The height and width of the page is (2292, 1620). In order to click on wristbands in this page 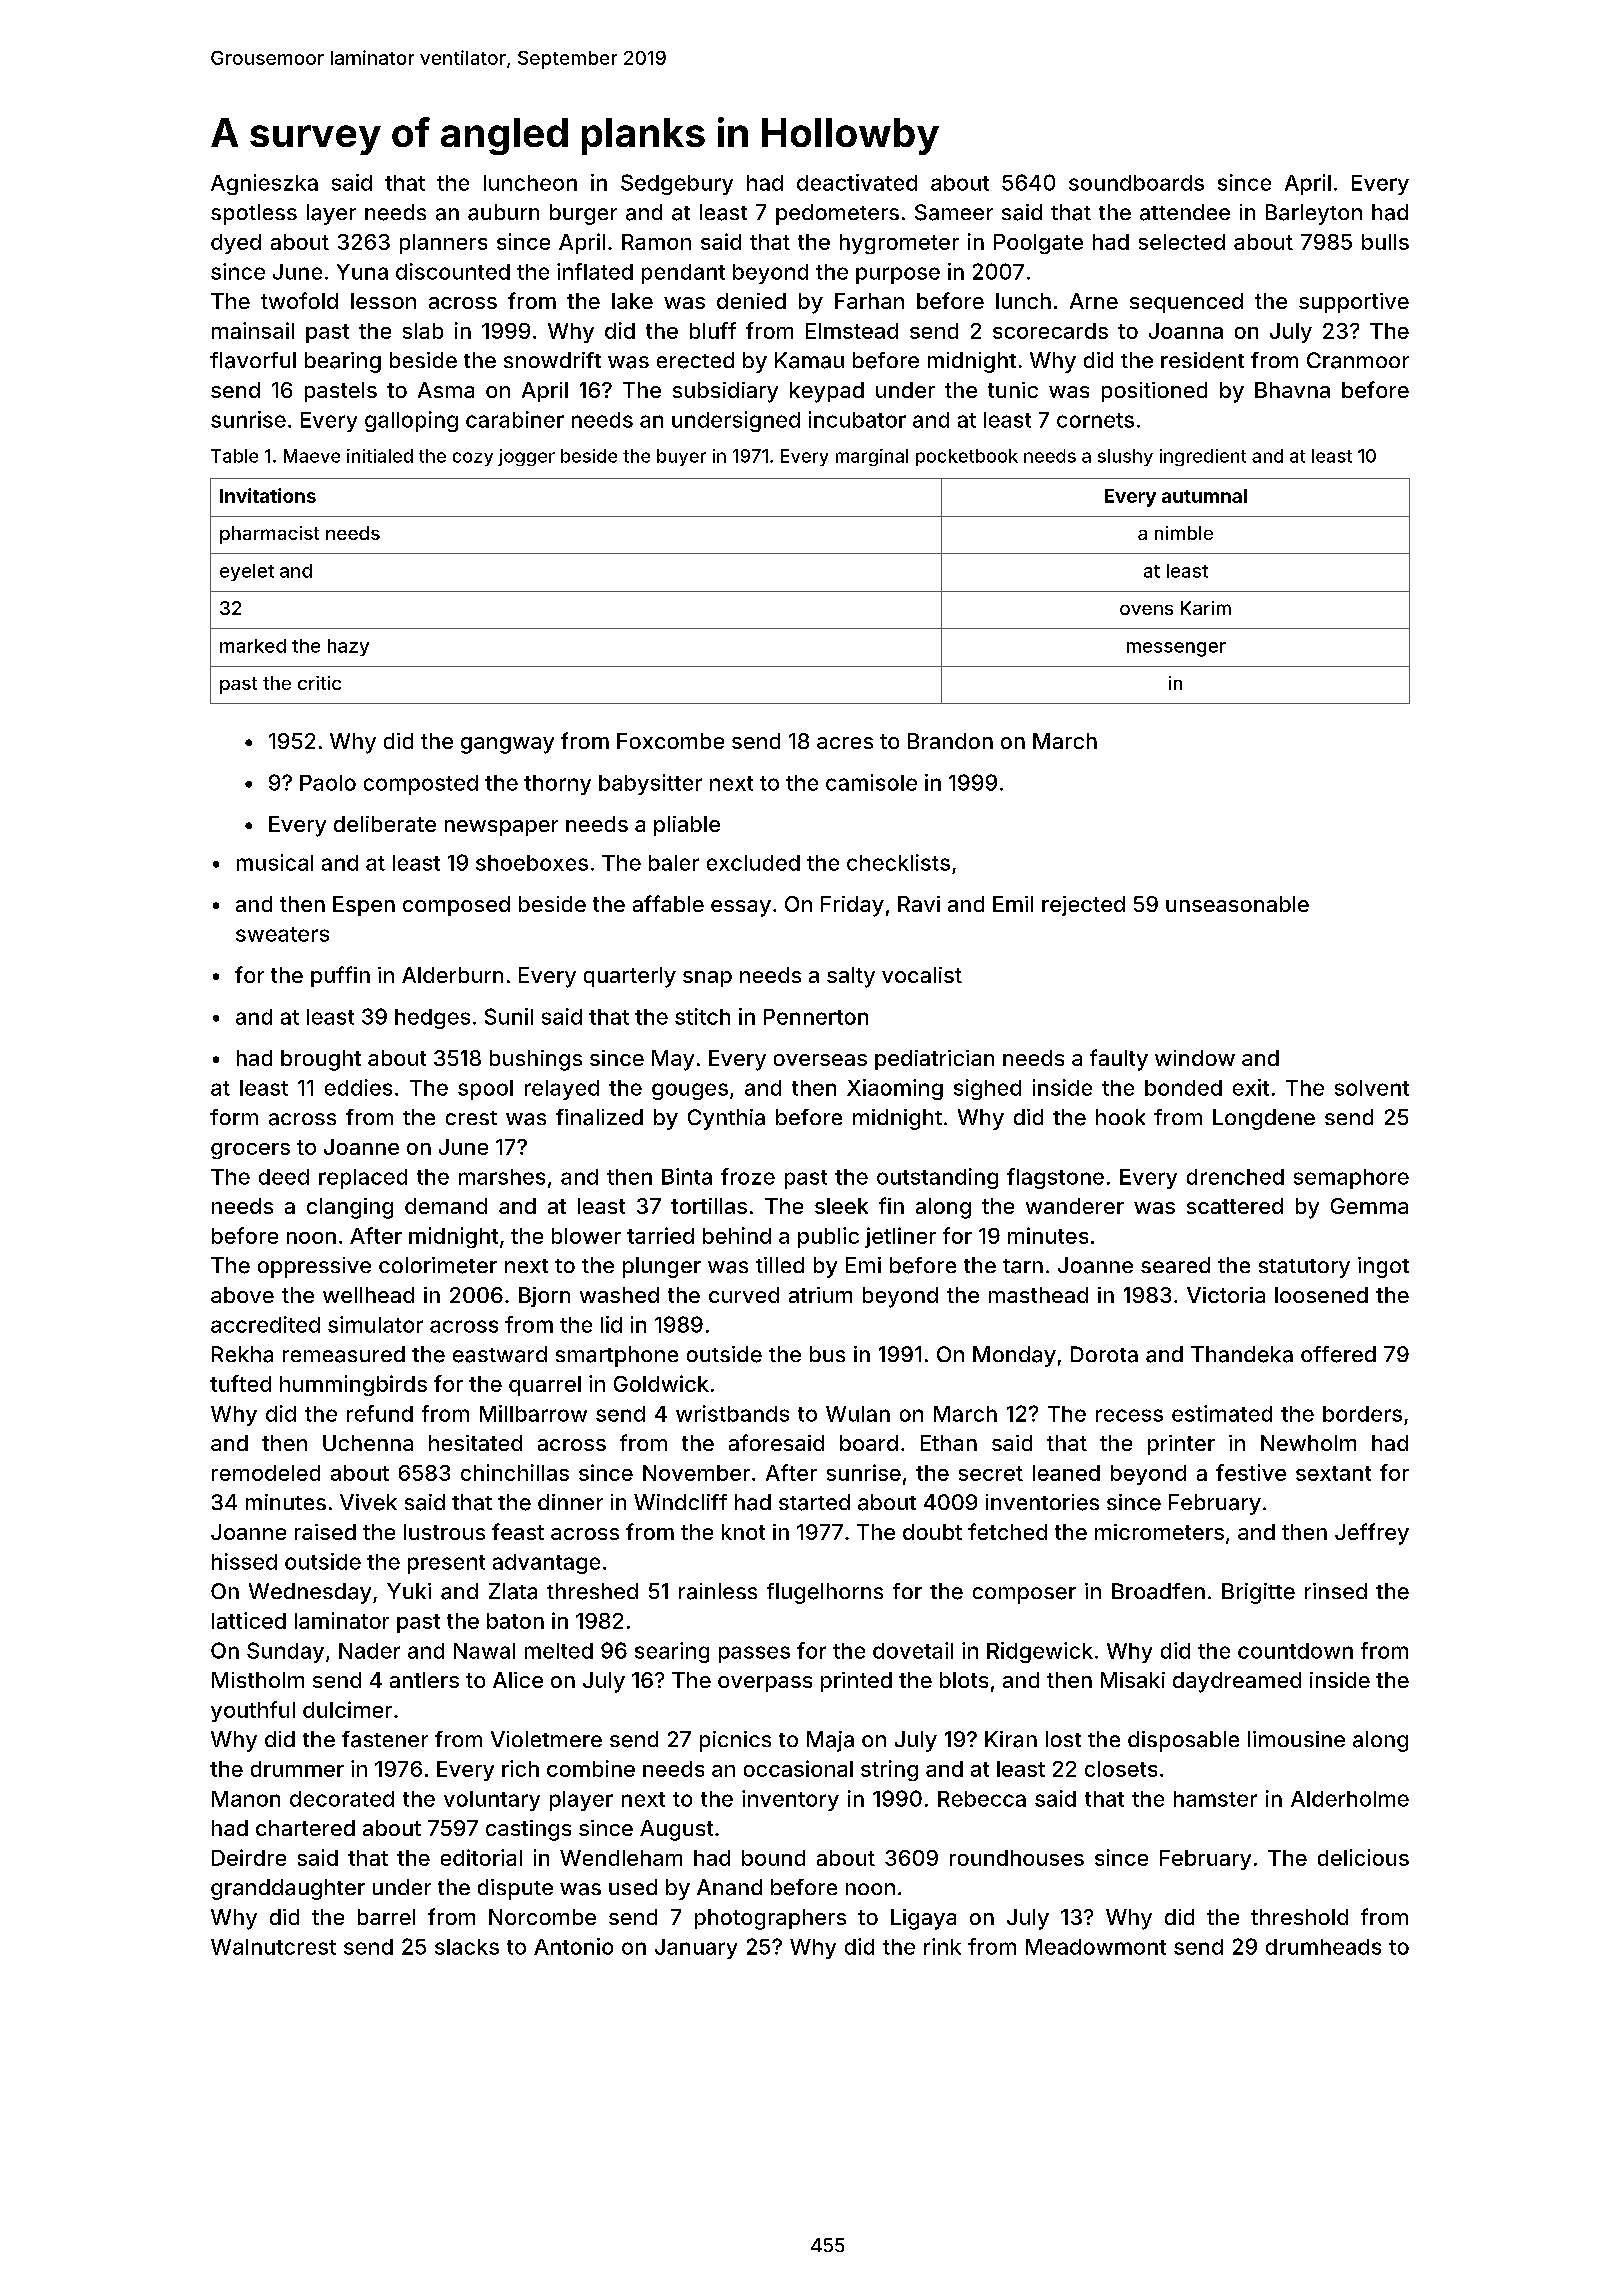, I will do `click(732, 1413)`.
